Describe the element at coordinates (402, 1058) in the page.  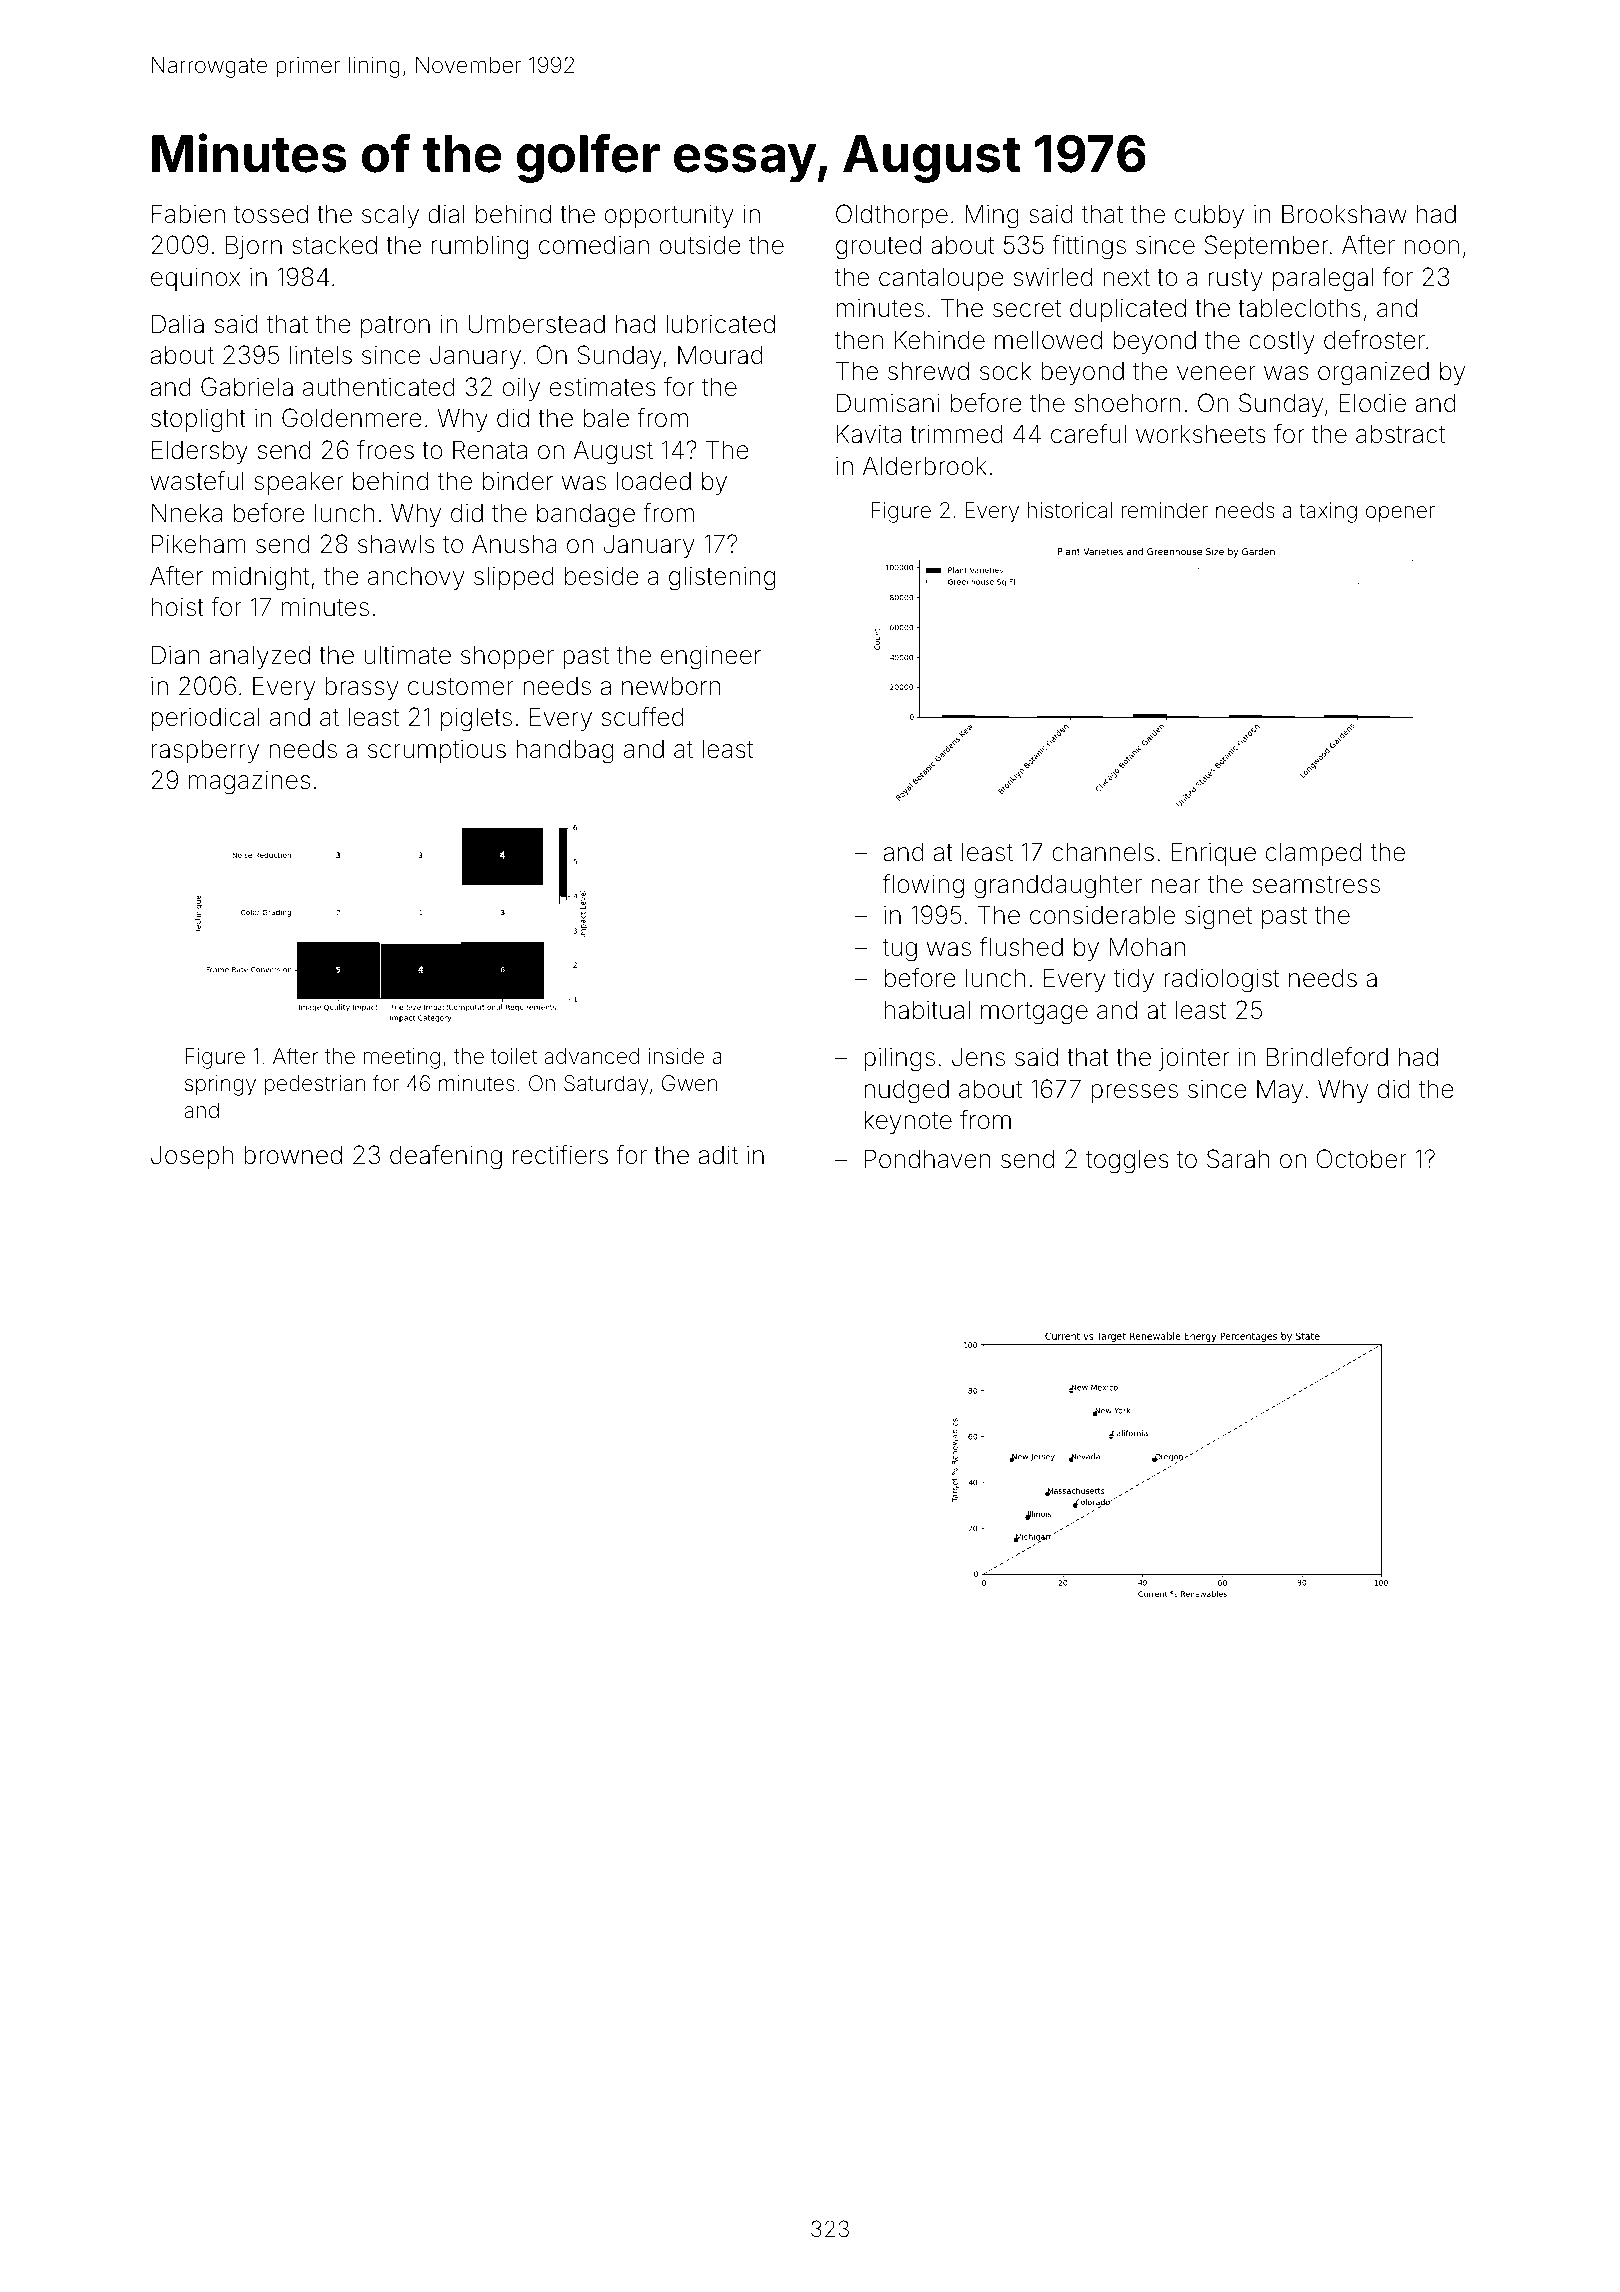
I see `meeting` at that location.
